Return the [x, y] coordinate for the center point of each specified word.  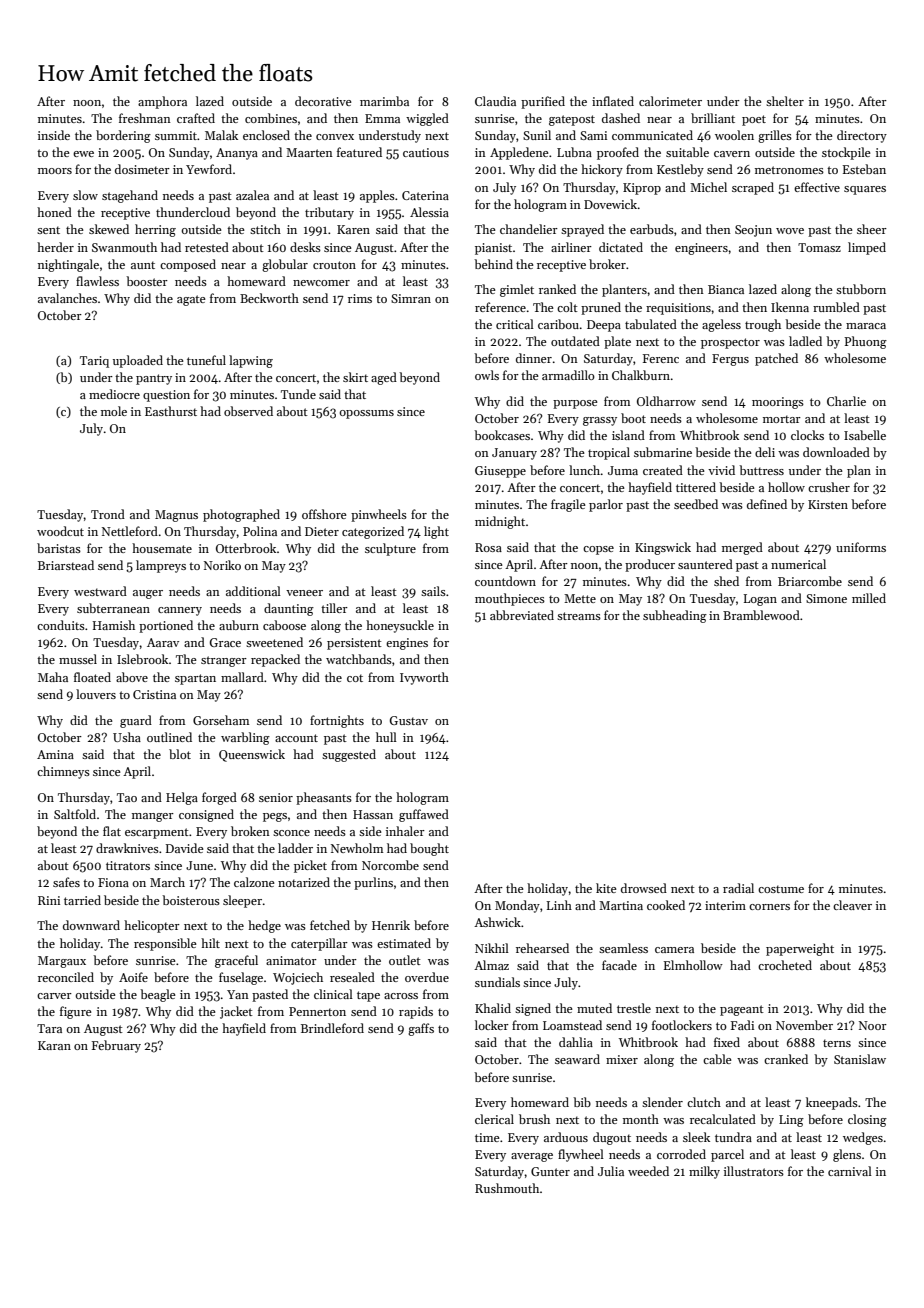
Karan [54, 1045]
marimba [384, 101]
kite [606, 888]
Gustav [409, 720]
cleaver [852, 905]
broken [250, 831]
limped [867, 248]
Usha [127, 737]
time [487, 1137]
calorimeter [670, 101]
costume [781, 889]
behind [493, 264]
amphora [162, 102]
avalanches [67, 298]
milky [704, 1172]
